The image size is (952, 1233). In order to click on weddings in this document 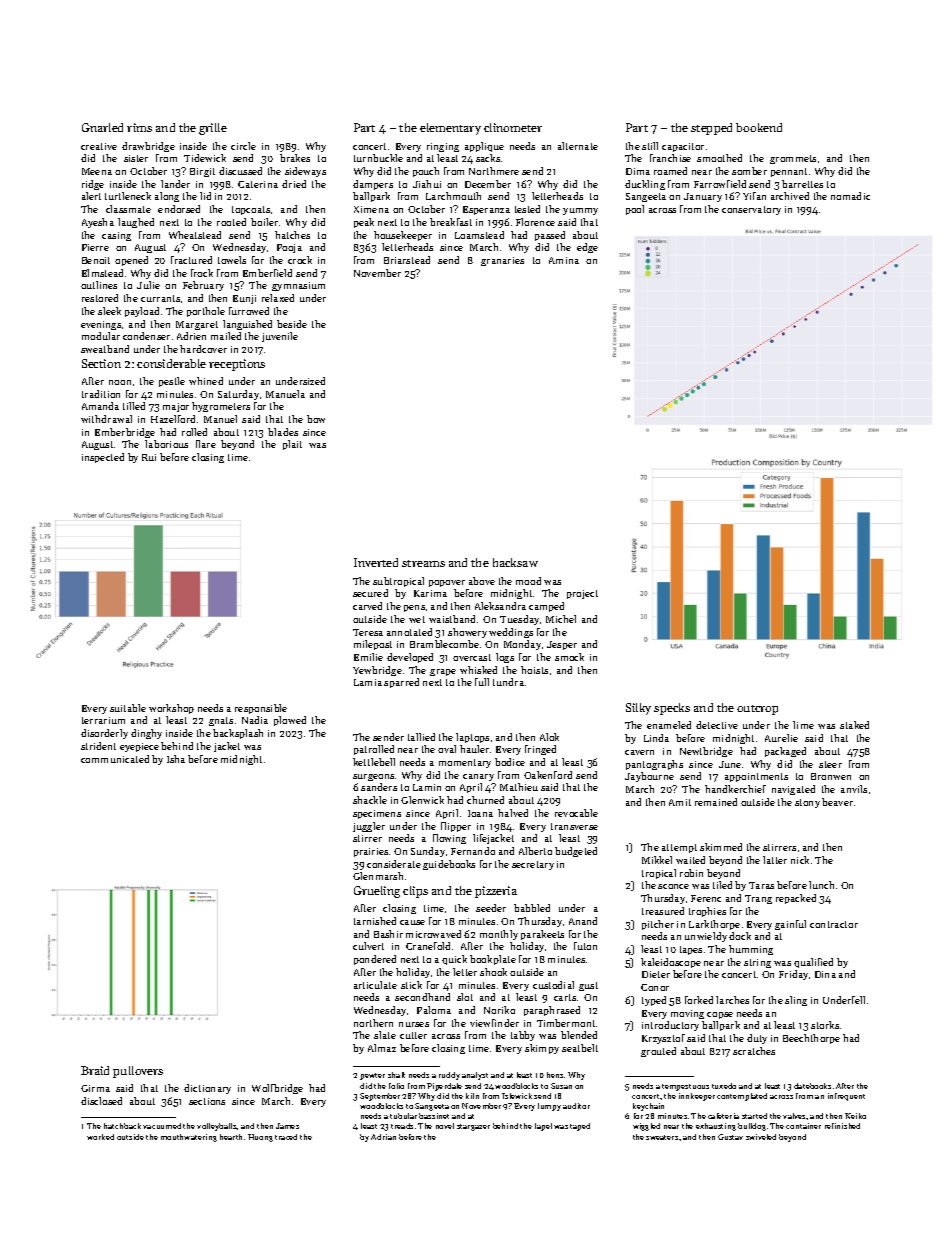, I will do `click(511, 633)`.
